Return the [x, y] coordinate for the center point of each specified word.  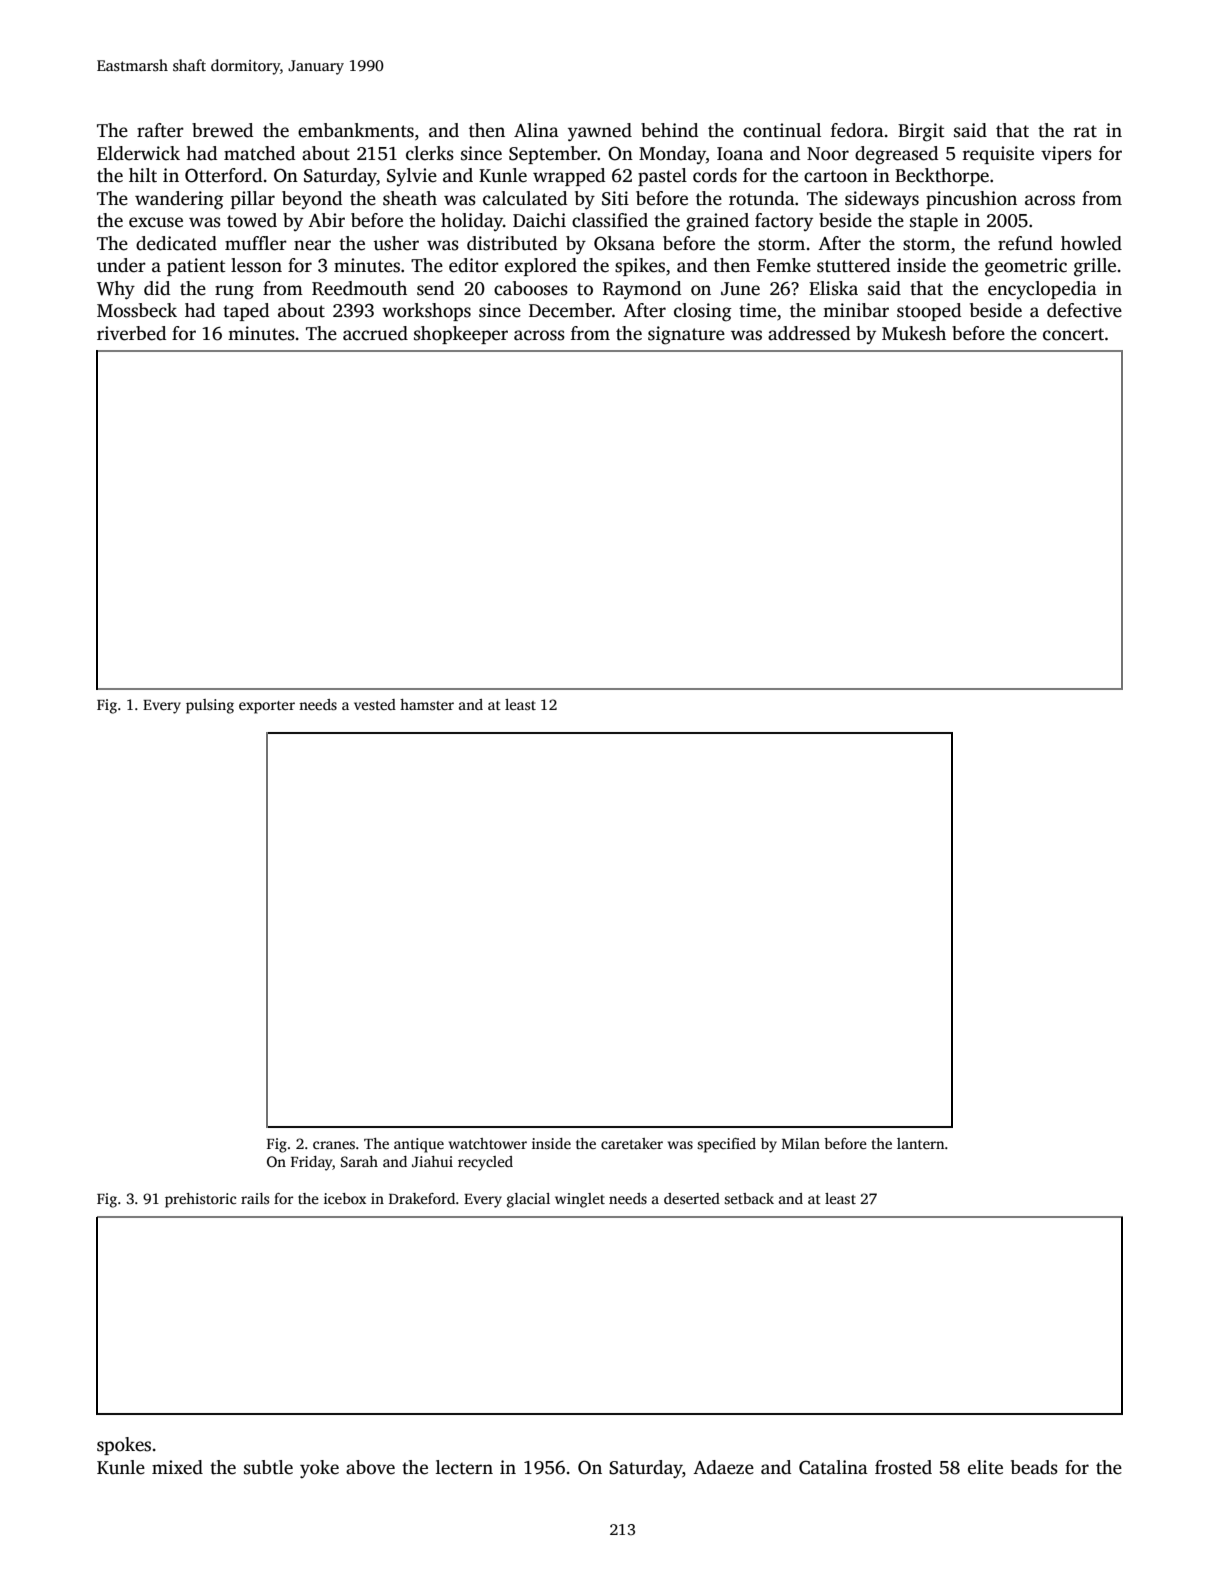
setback [749, 1198]
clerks [430, 153]
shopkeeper [461, 335]
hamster [427, 704]
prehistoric [200, 1200]
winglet [580, 1200]
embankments [356, 130]
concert [1073, 334]
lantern [921, 1143]
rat [1085, 131]
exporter [267, 707]
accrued [375, 333]
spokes [124, 1446]
